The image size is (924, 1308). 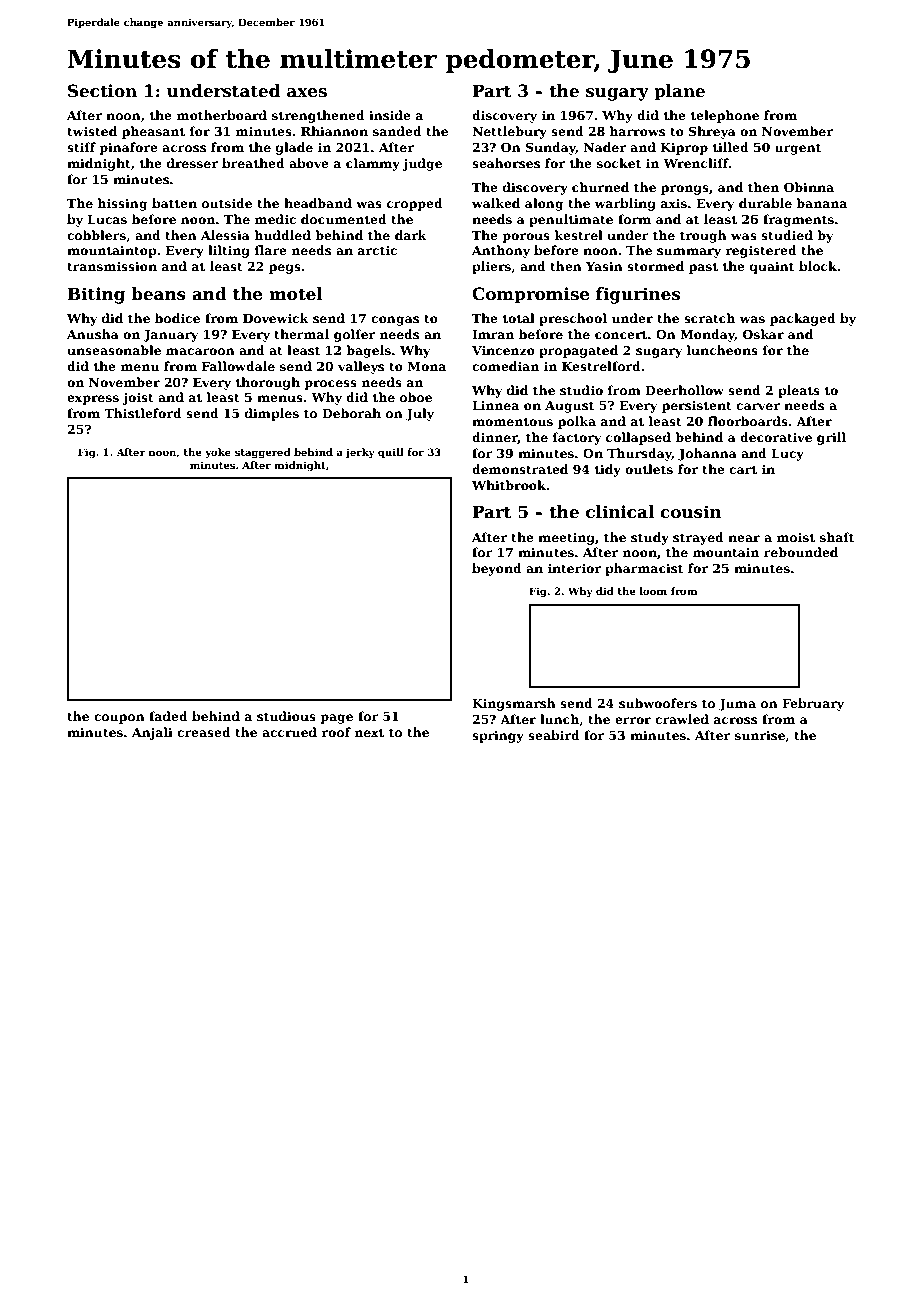 What do you see at coordinates (168, 716) in the page?
I see `faded` at bounding box center [168, 716].
